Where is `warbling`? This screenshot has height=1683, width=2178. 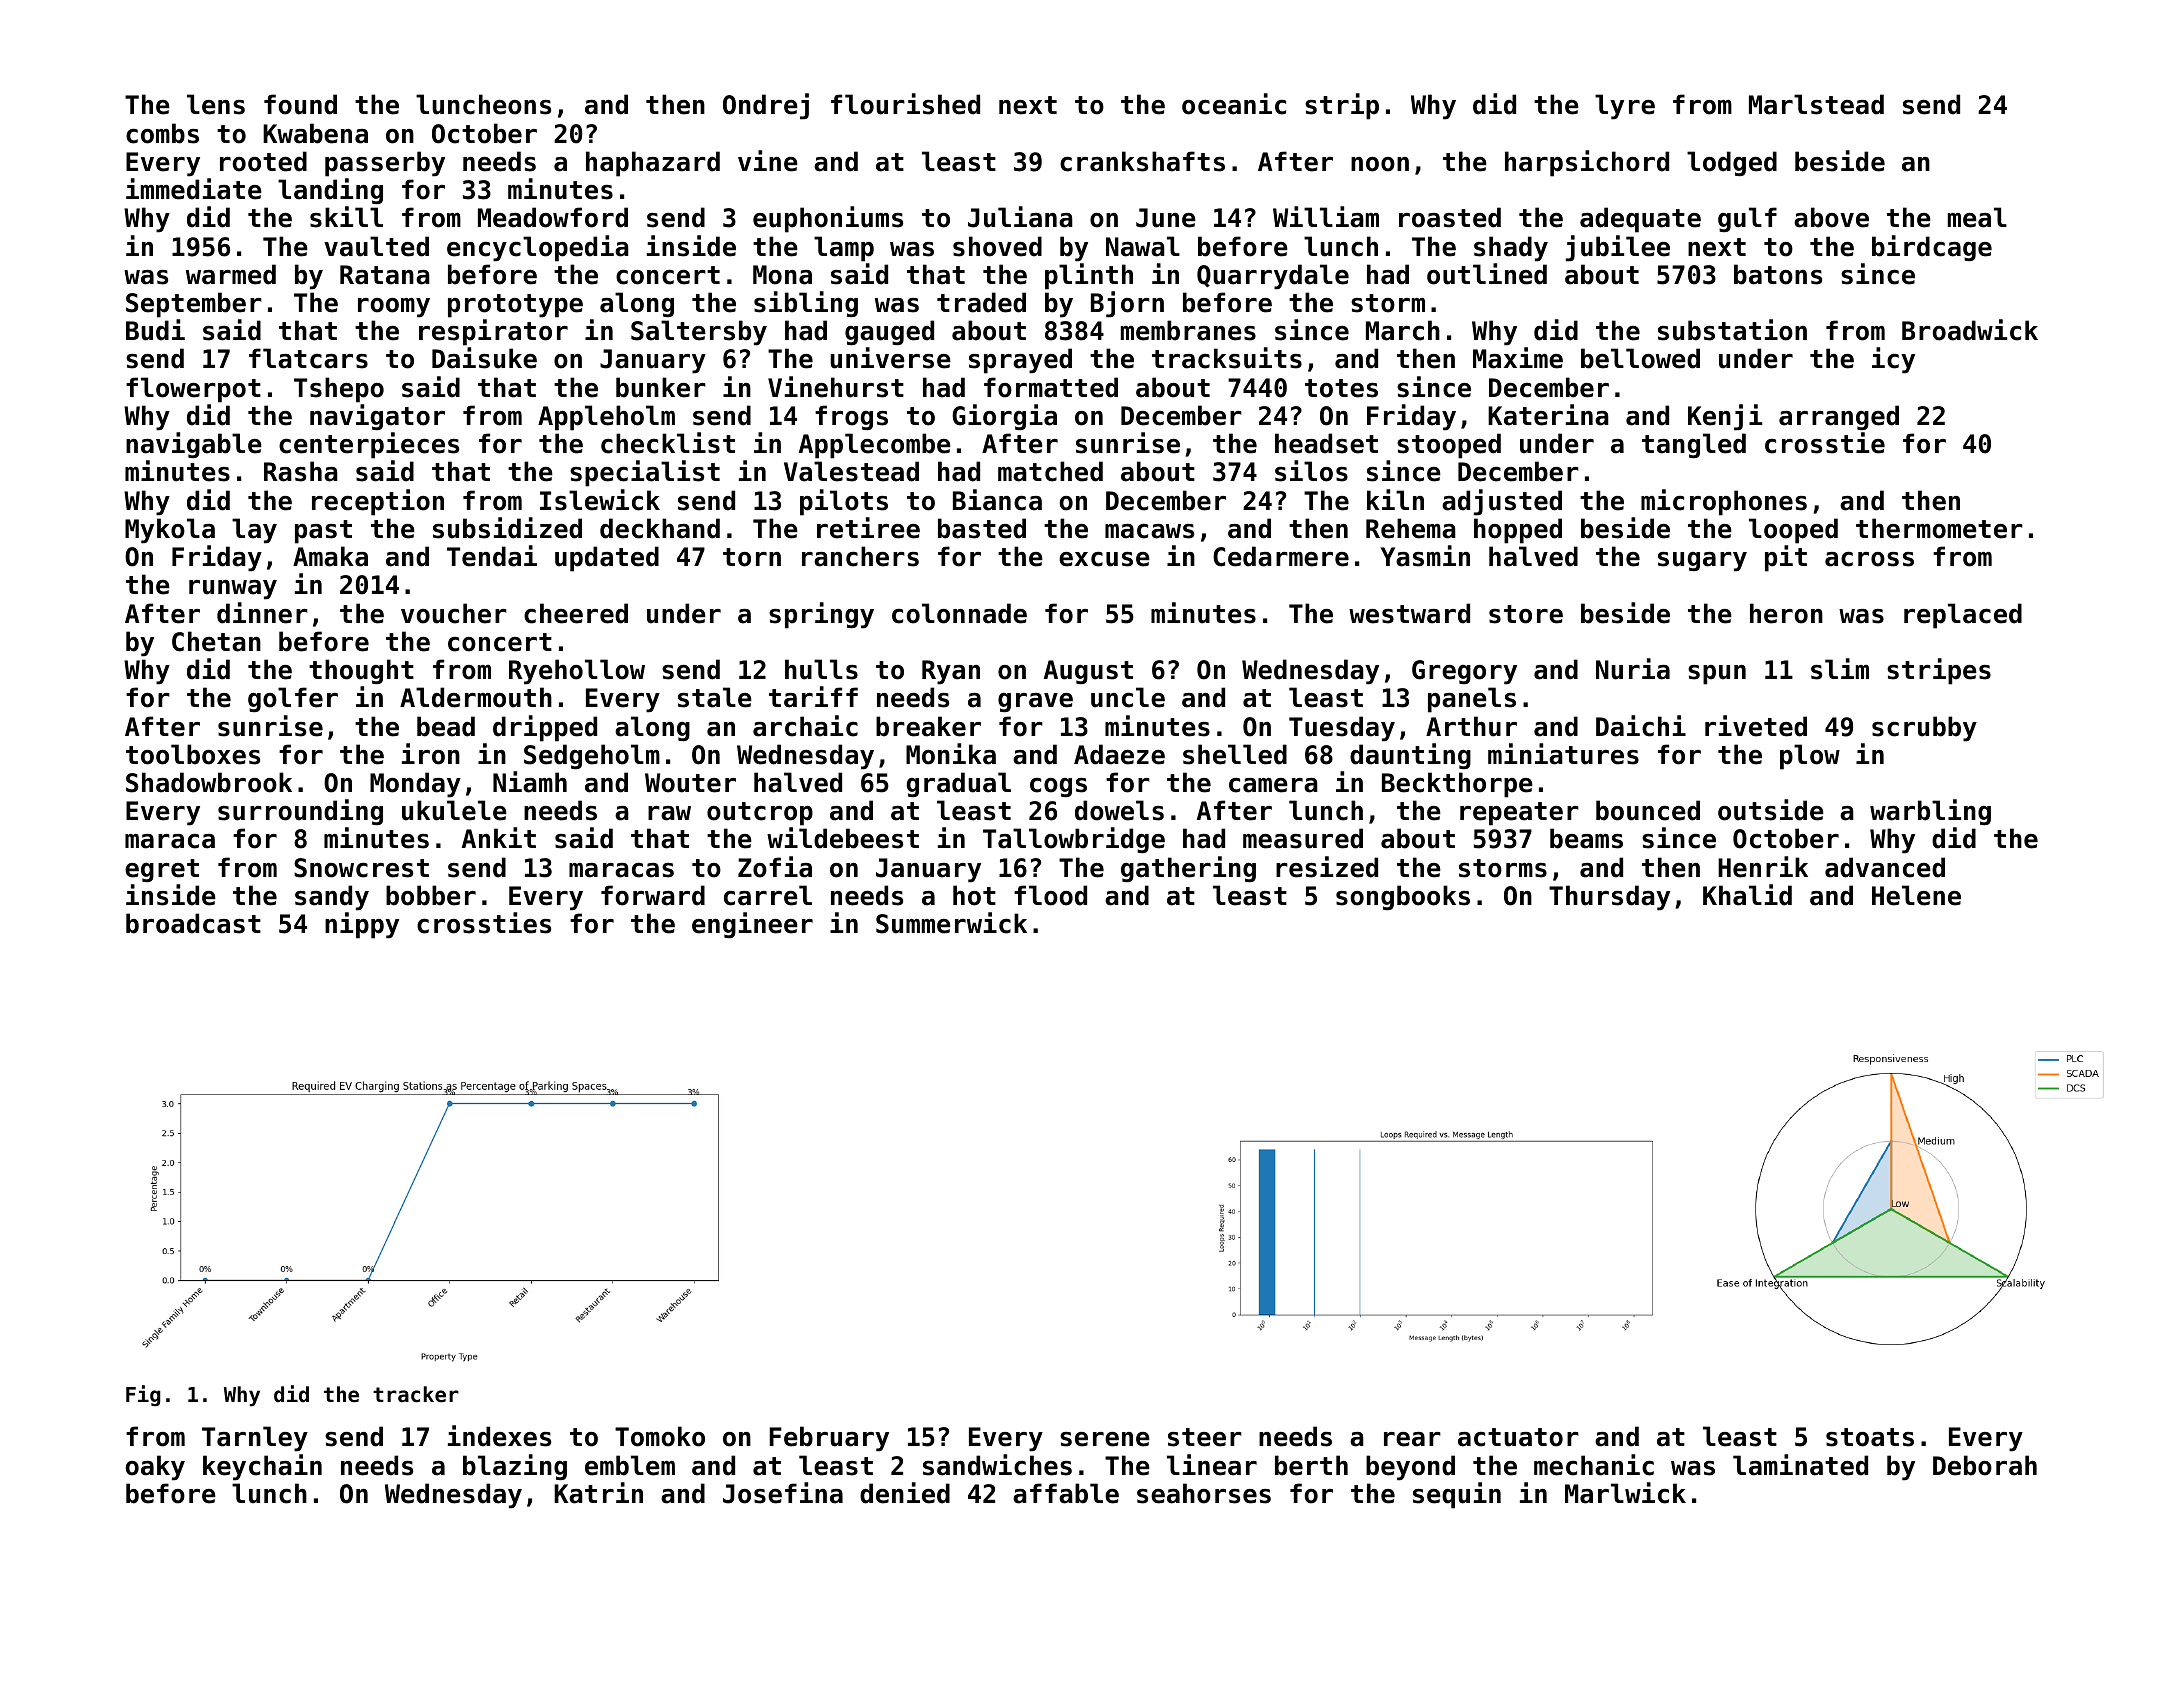
warbling is located at coordinates (1930, 812).
